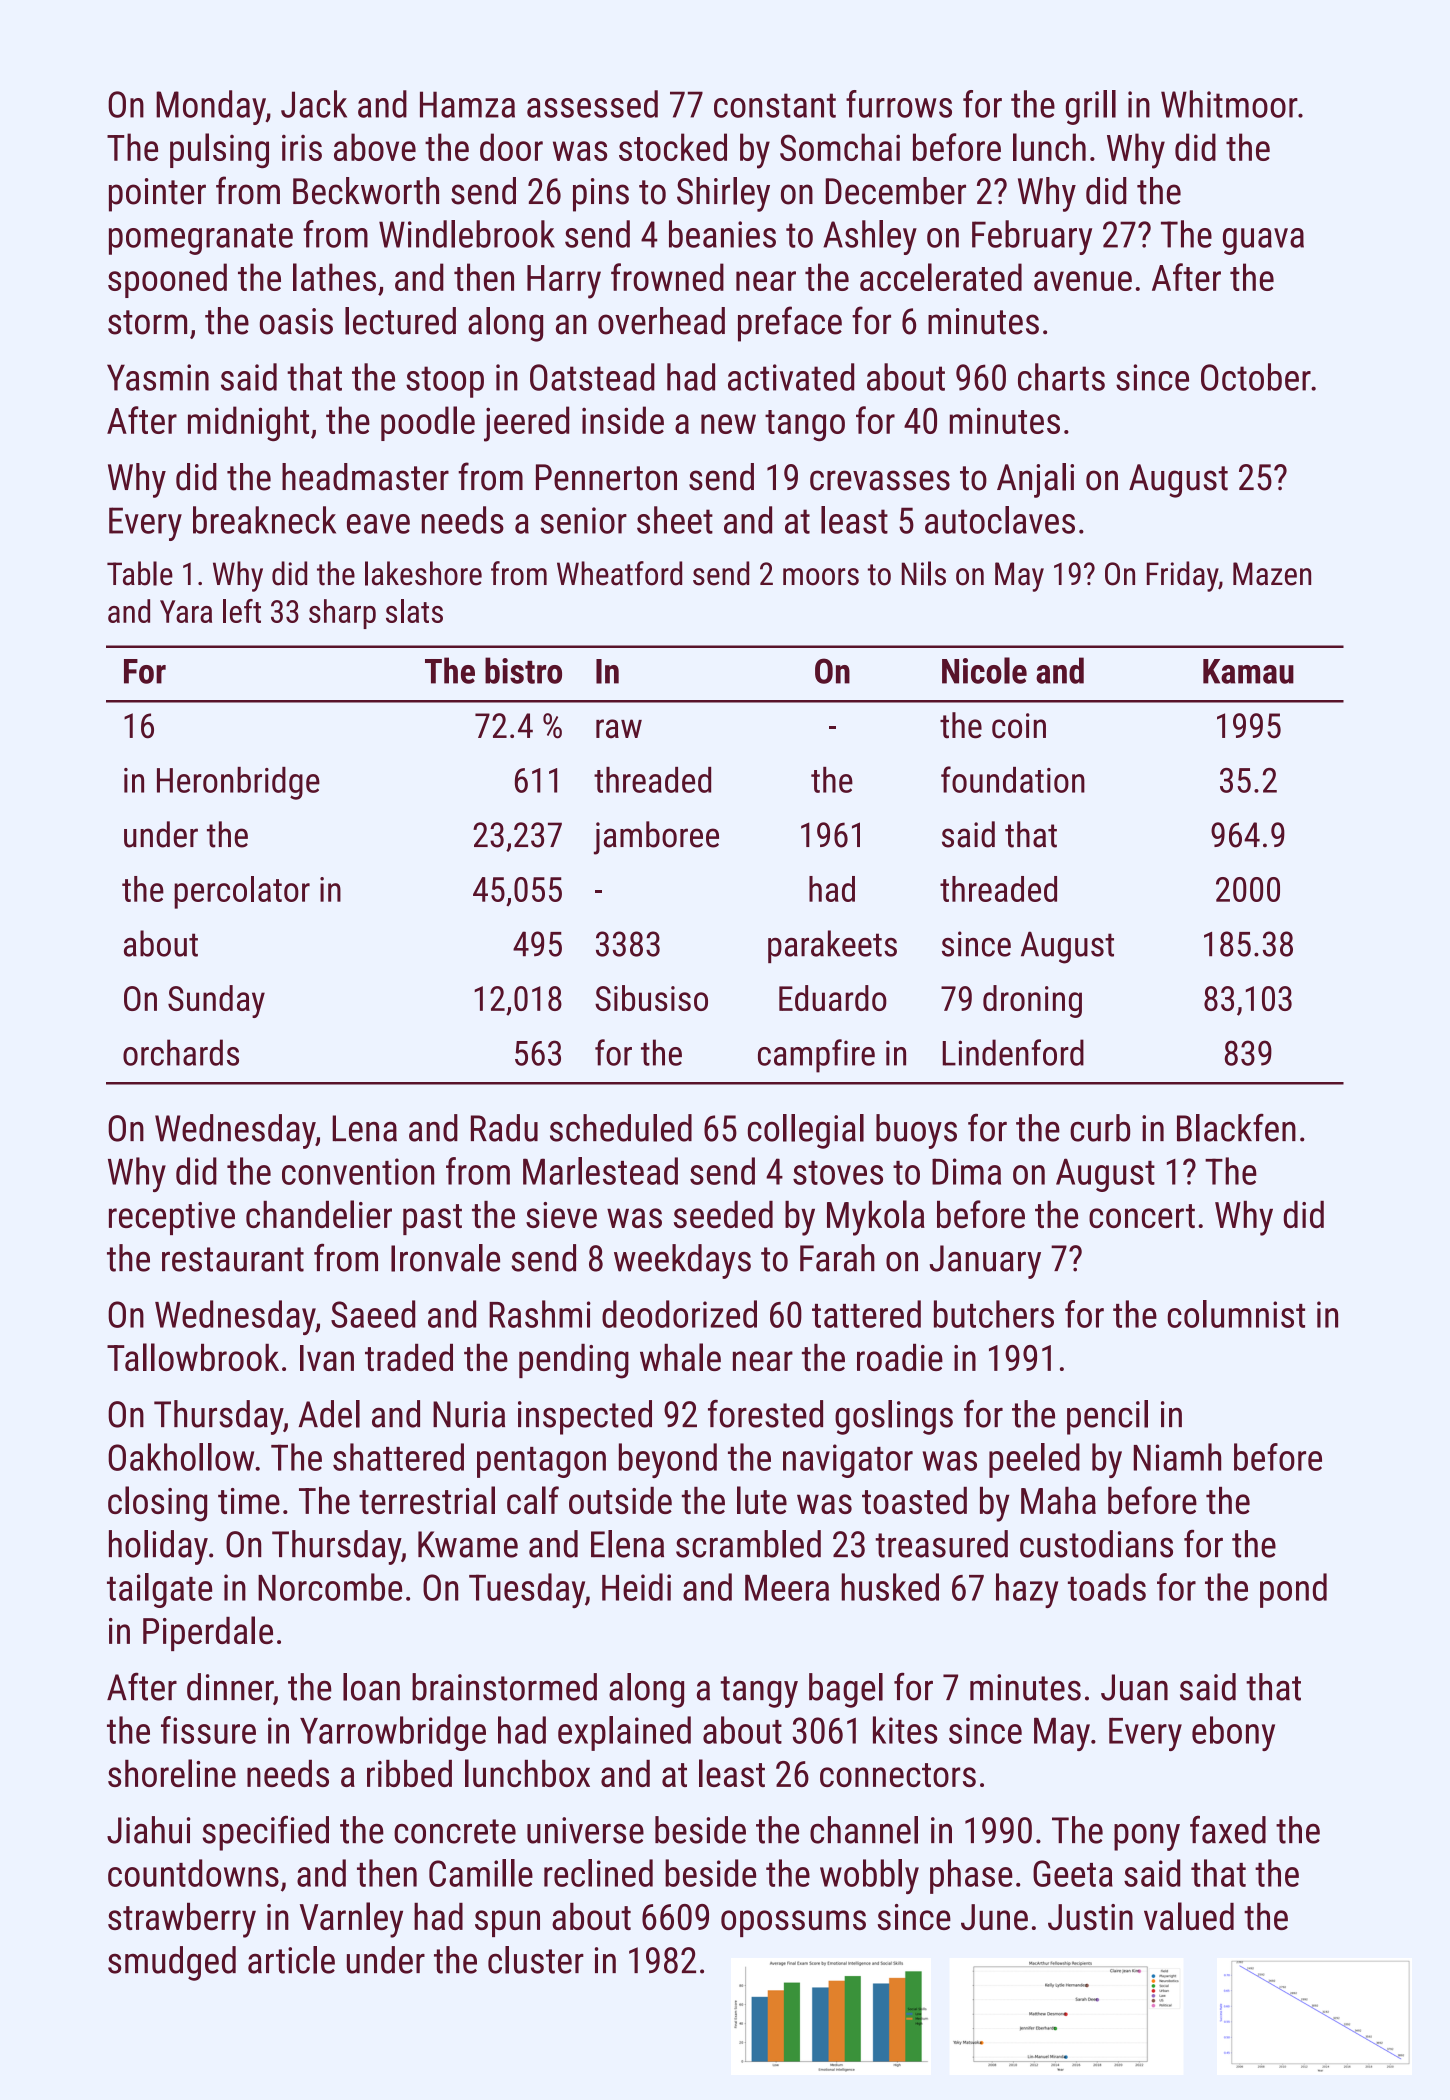 Image resolution: width=1450 pixels, height=2100 pixels. I want to click on Camille, so click(481, 1873).
